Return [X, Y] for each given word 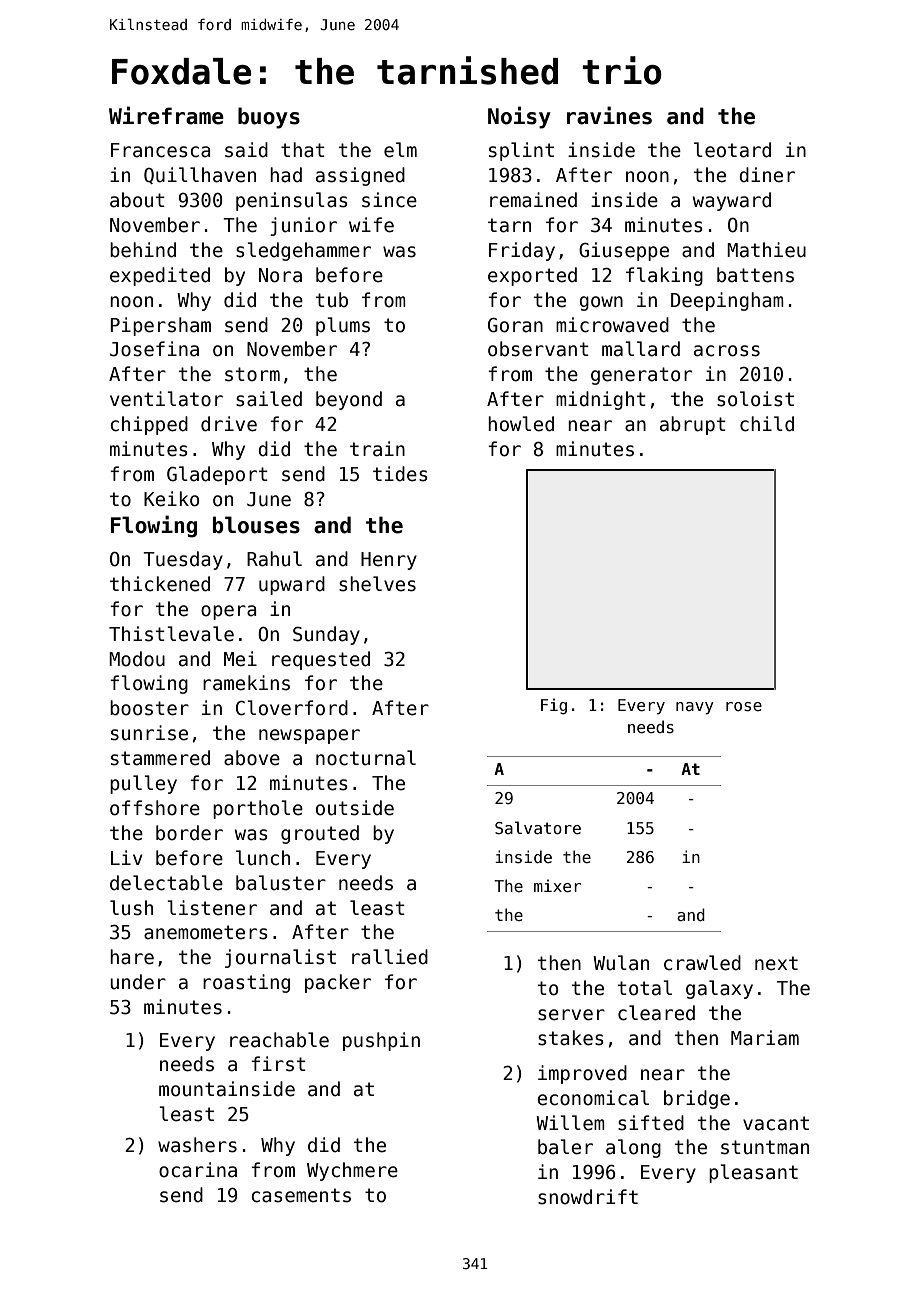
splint [521, 151]
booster [149, 708]
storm [252, 374]
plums [343, 326]
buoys [269, 118]
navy [695, 708]
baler [565, 1147]
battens [755, 275]
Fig [554, 706]
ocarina [198, 1170]
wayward [732, 201]
